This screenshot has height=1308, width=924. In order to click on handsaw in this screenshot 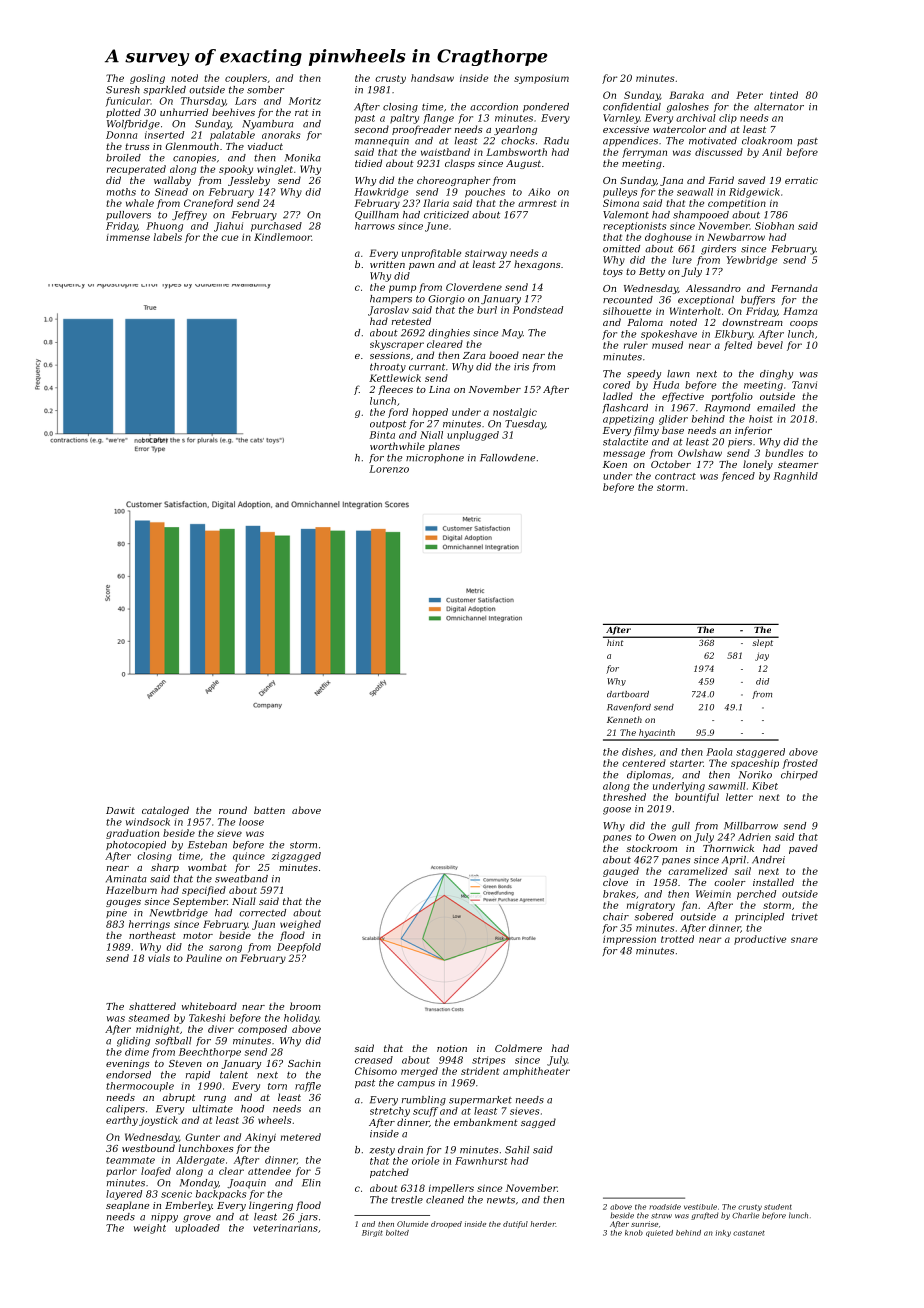, I will do `click(432, 78)`.
